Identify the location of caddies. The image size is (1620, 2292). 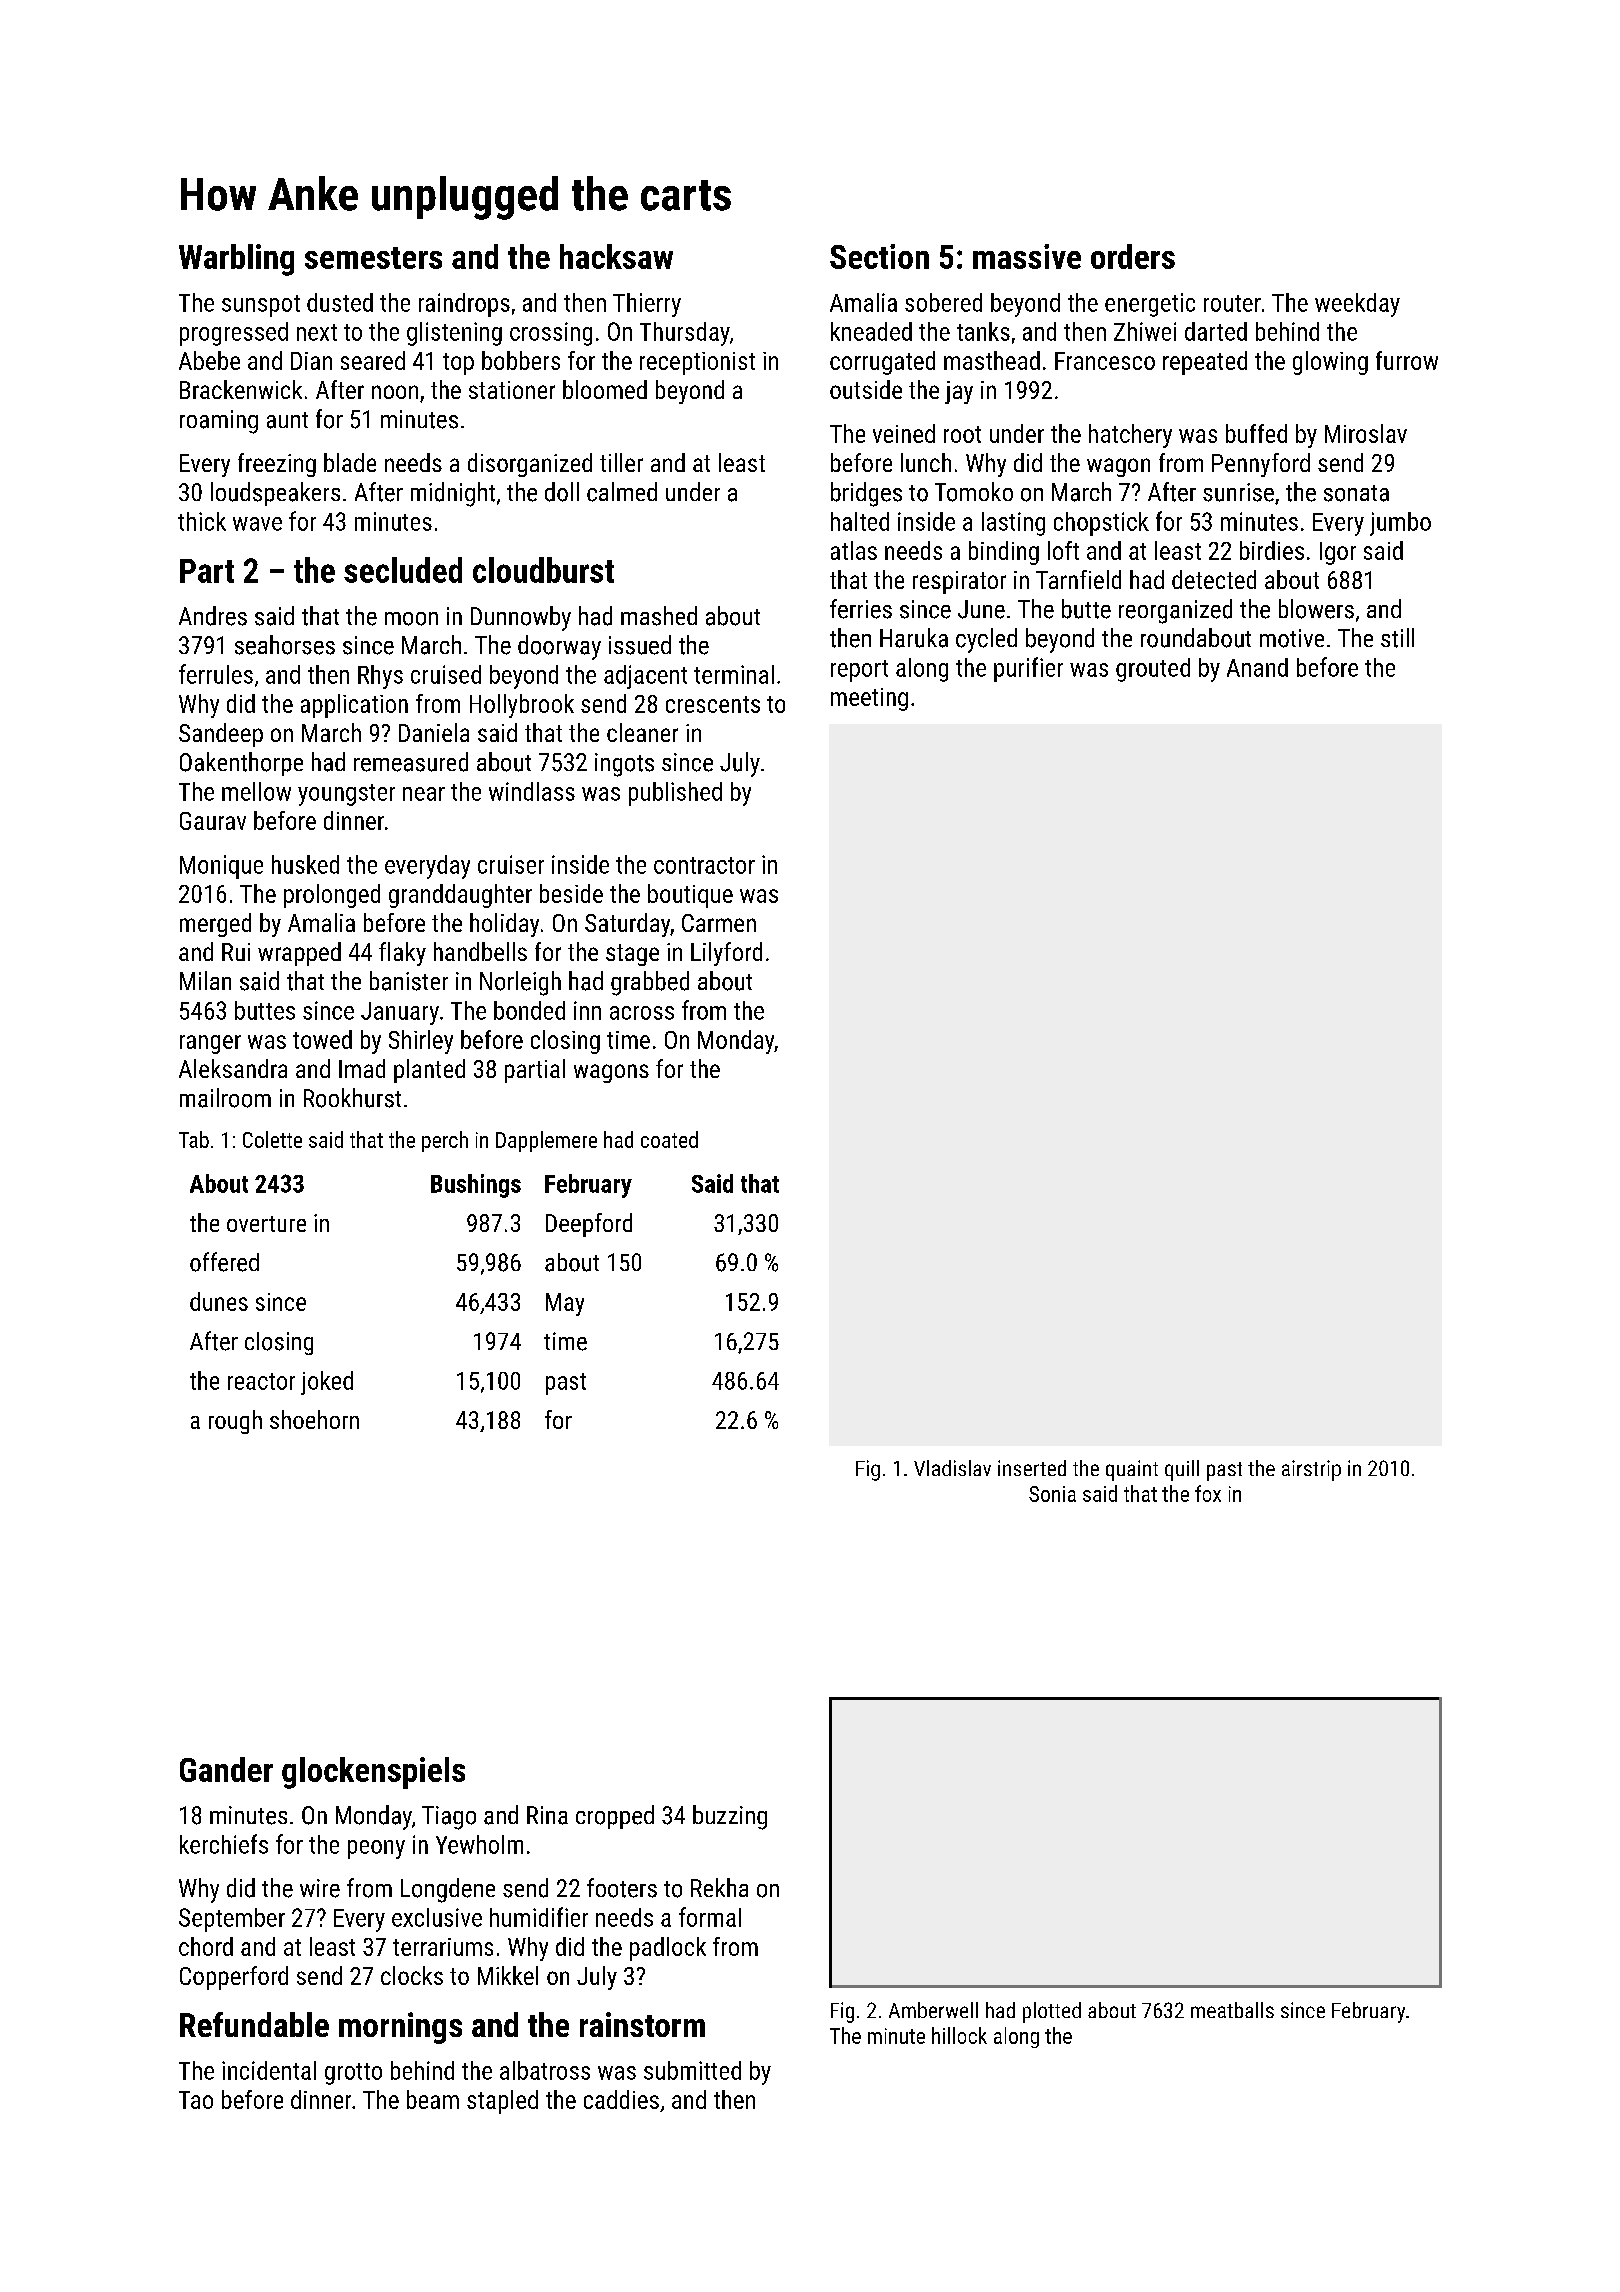
(621, 2099).
